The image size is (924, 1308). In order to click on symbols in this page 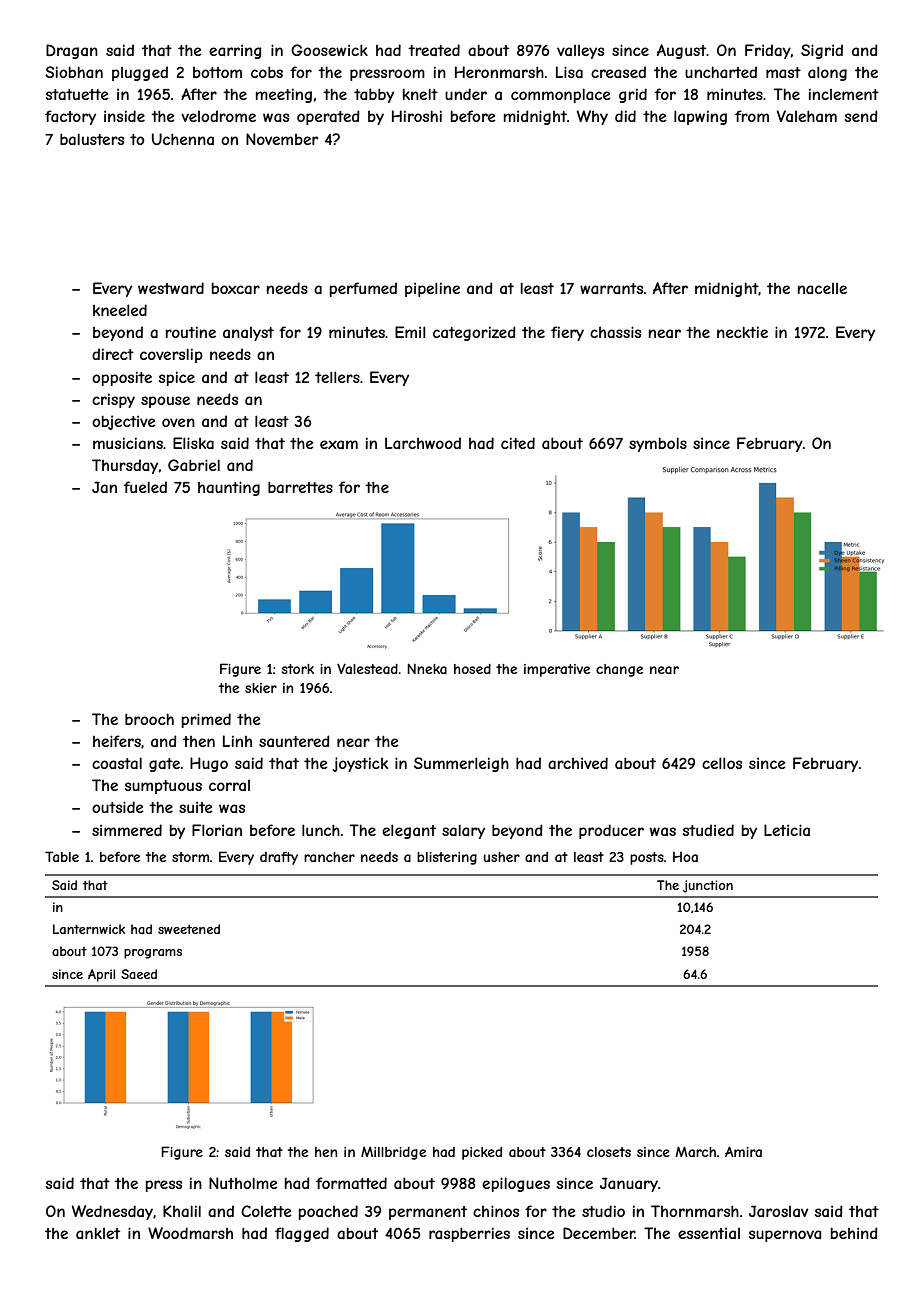, I will do `click(658, 444)`.
